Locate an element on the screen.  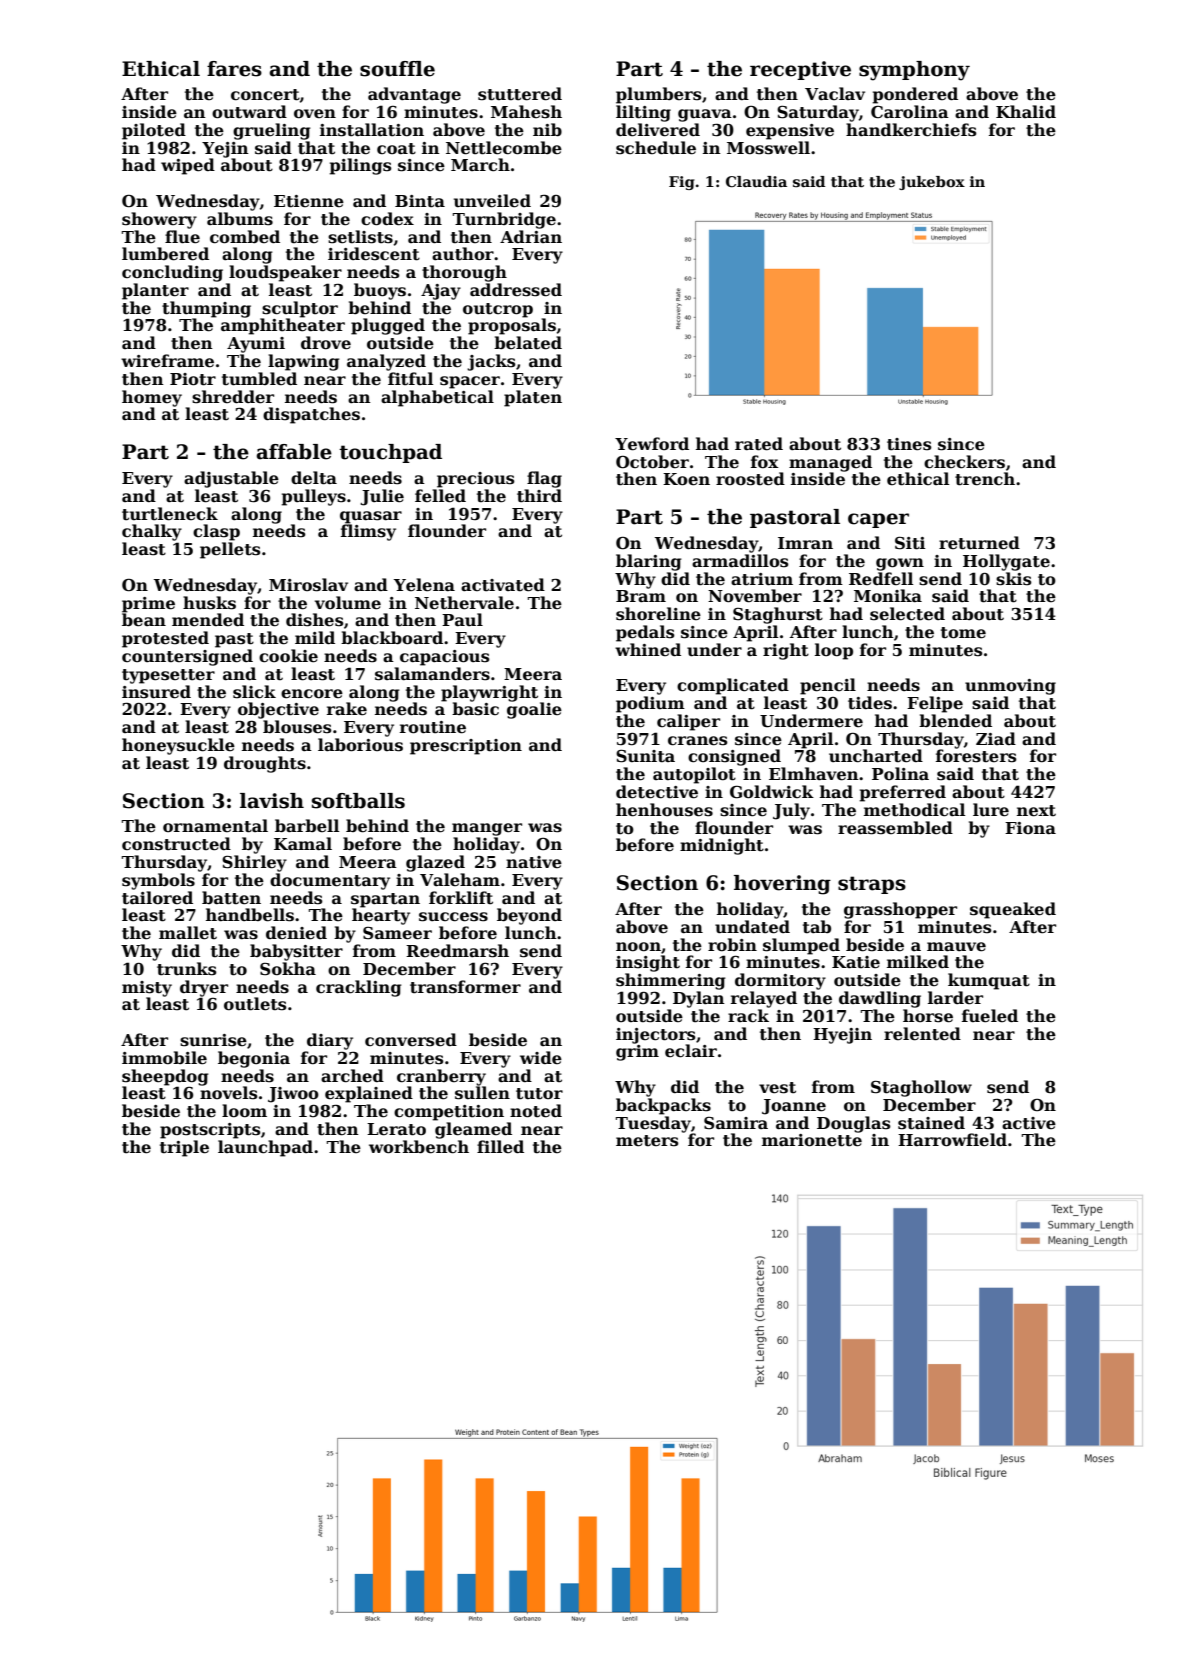
chalky is located at coordinates (152, 532).
